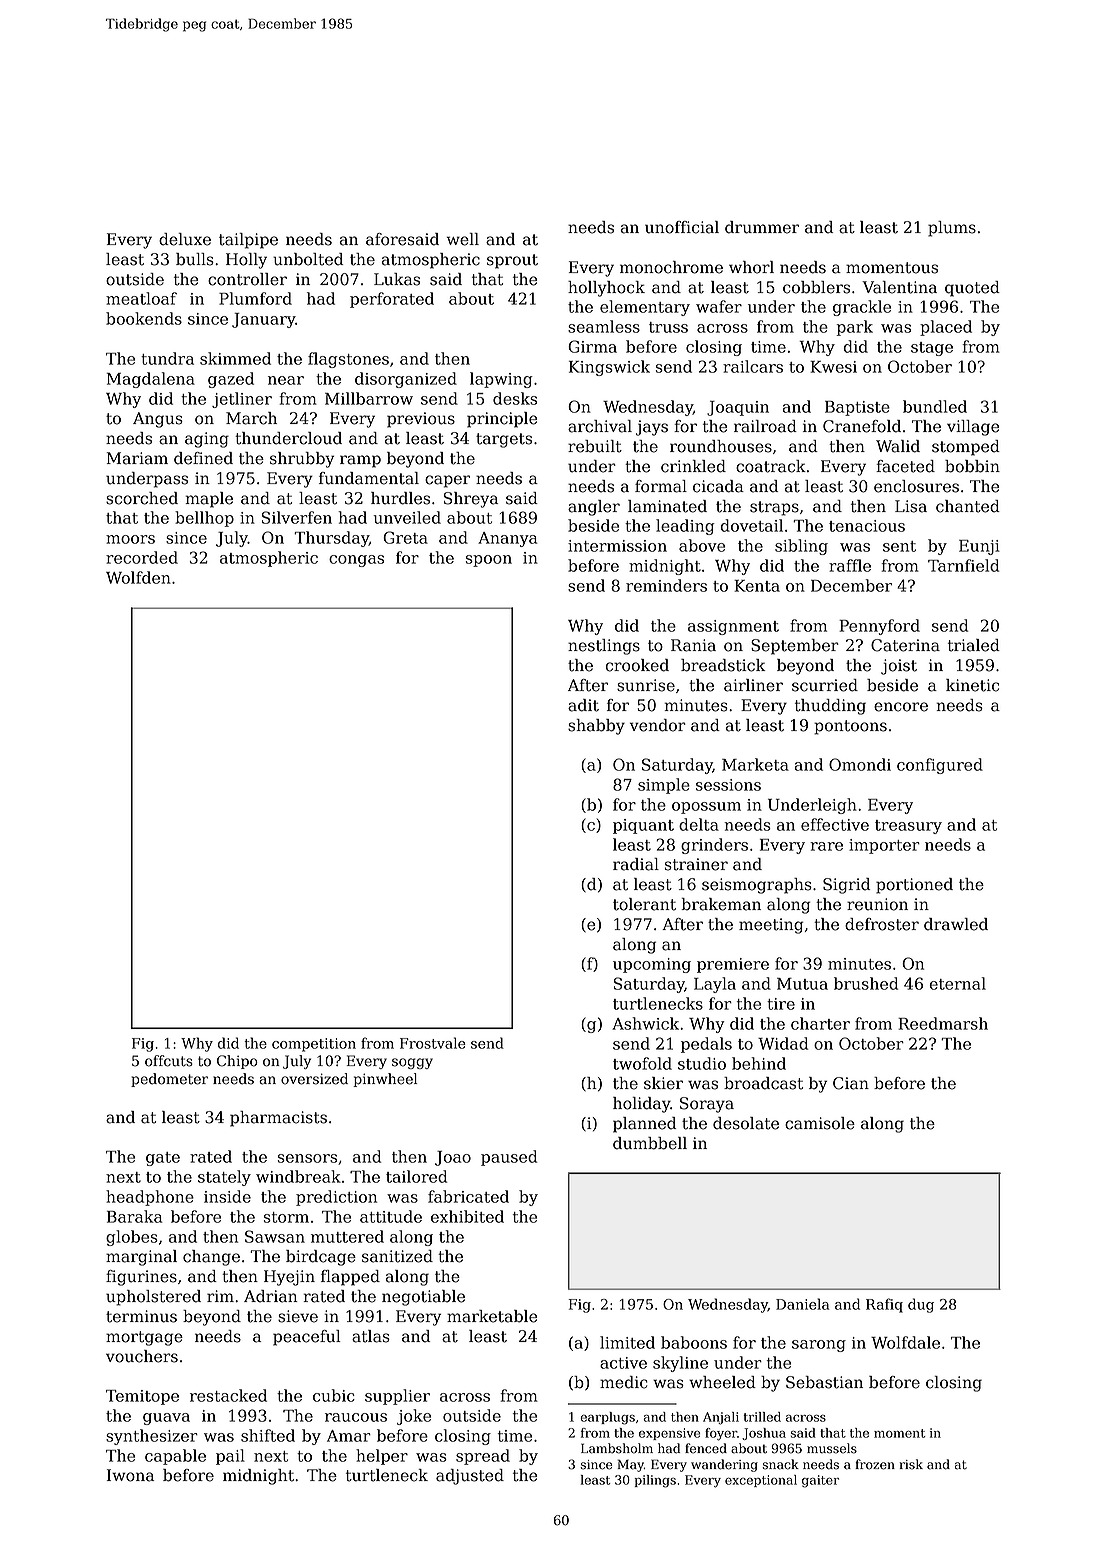  I want to click on shabby, so click(596, 727).
